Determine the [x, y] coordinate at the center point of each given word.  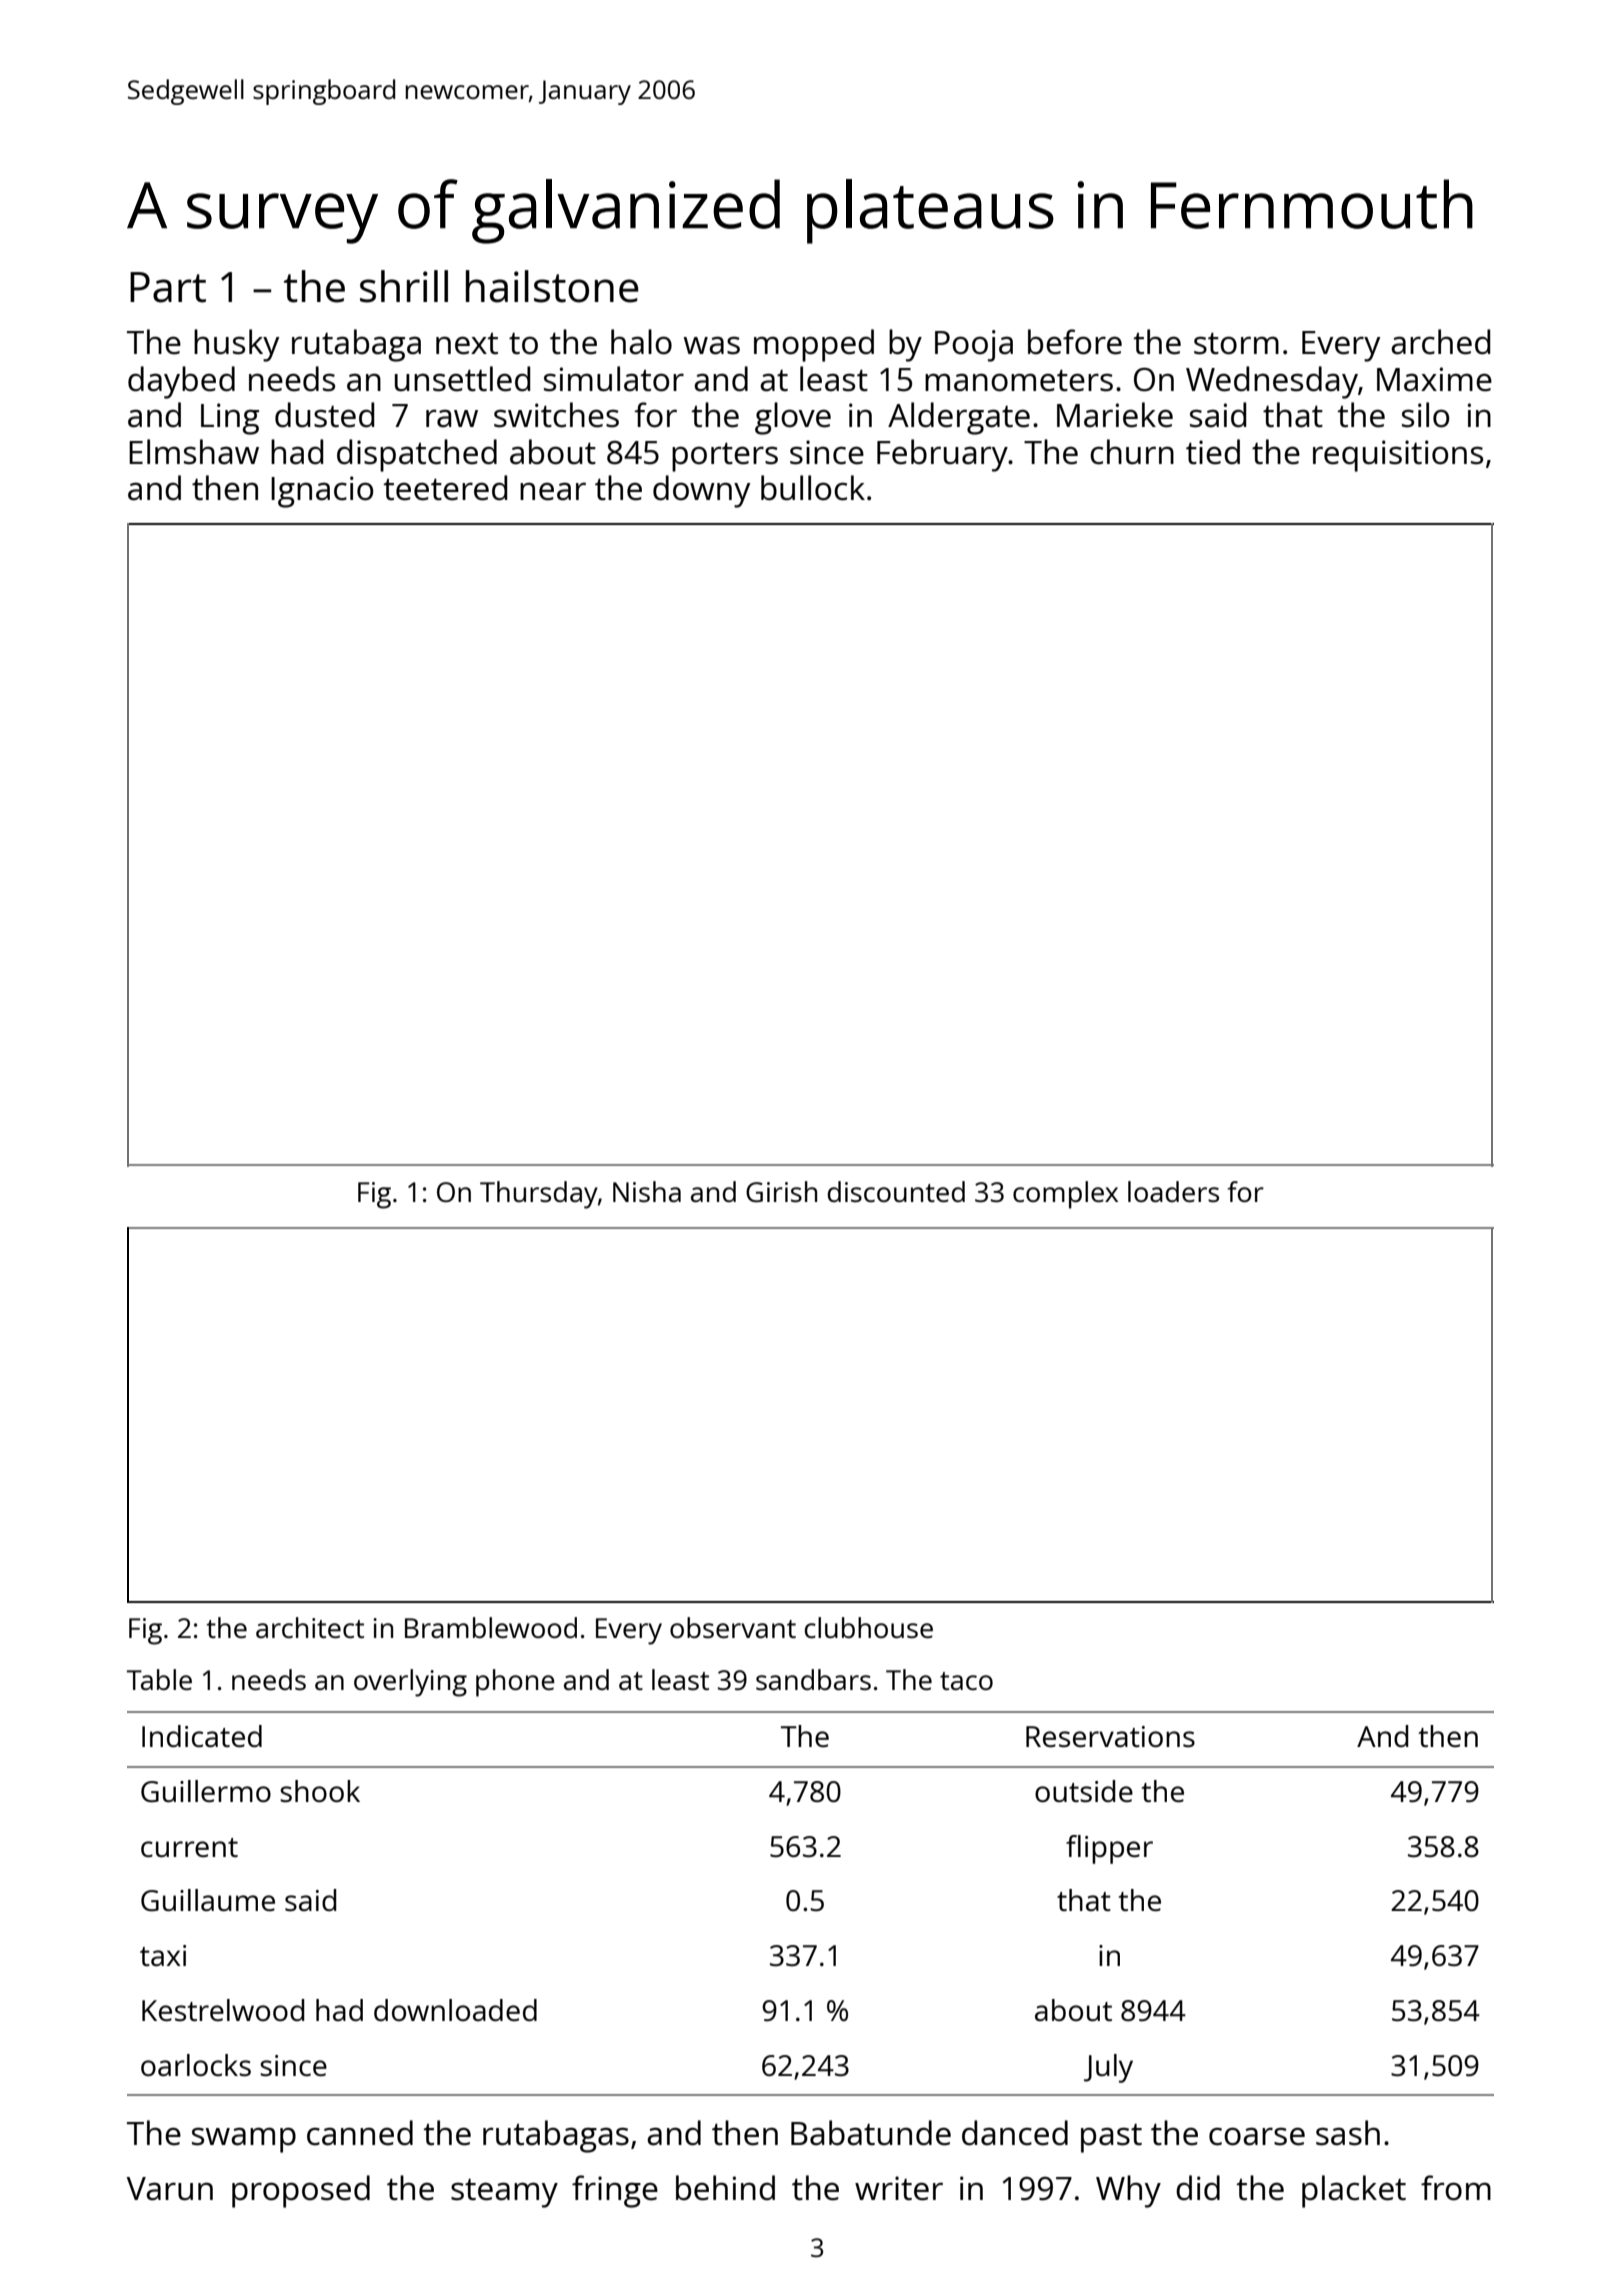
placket [1354, 2191]
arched [1440, 342]
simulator [614, 379]
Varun [169, 2189]
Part [168, 287]
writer [899, 2188]
